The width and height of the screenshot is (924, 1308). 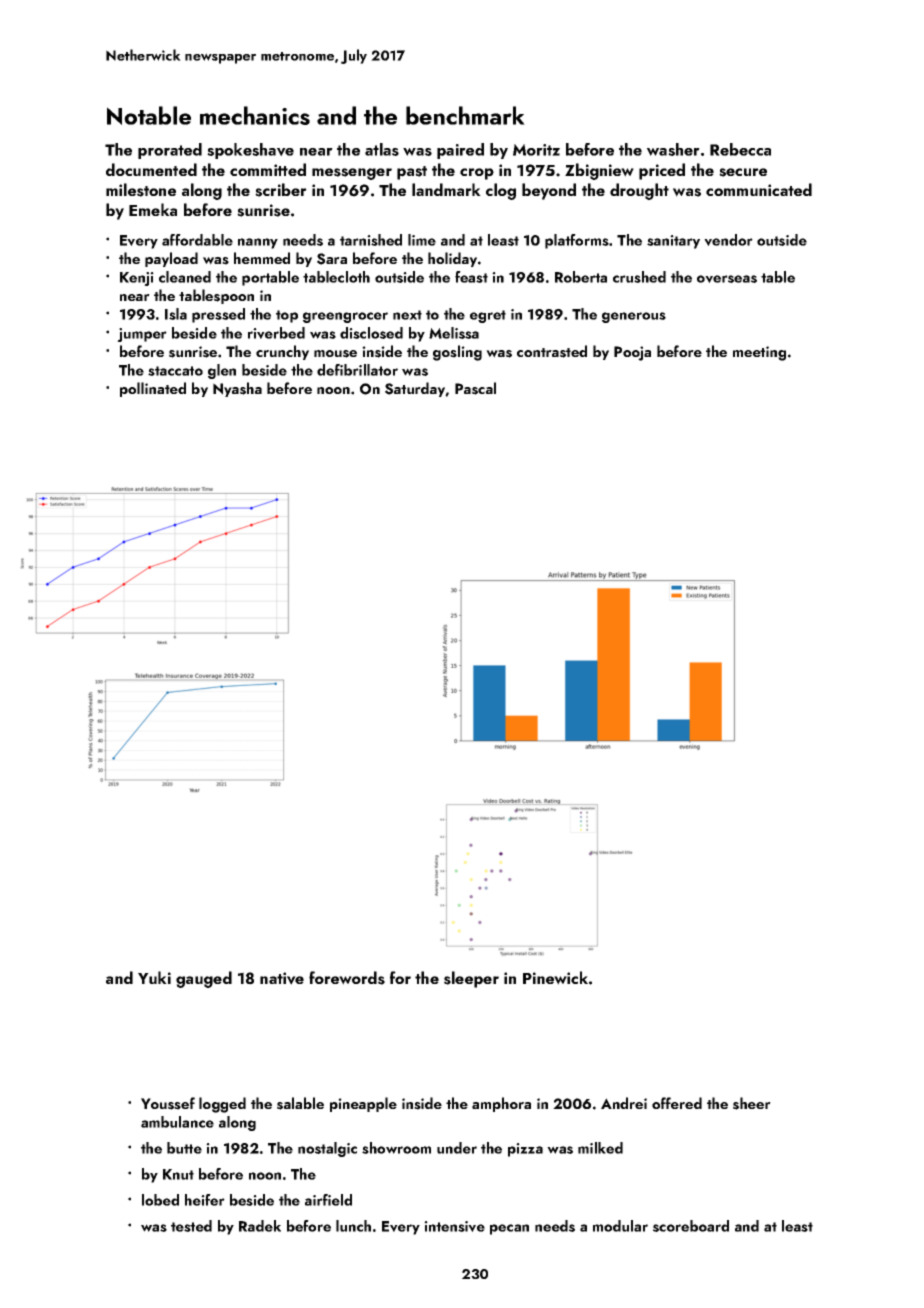 I want to click on under, so click(x=457, y=1148).
